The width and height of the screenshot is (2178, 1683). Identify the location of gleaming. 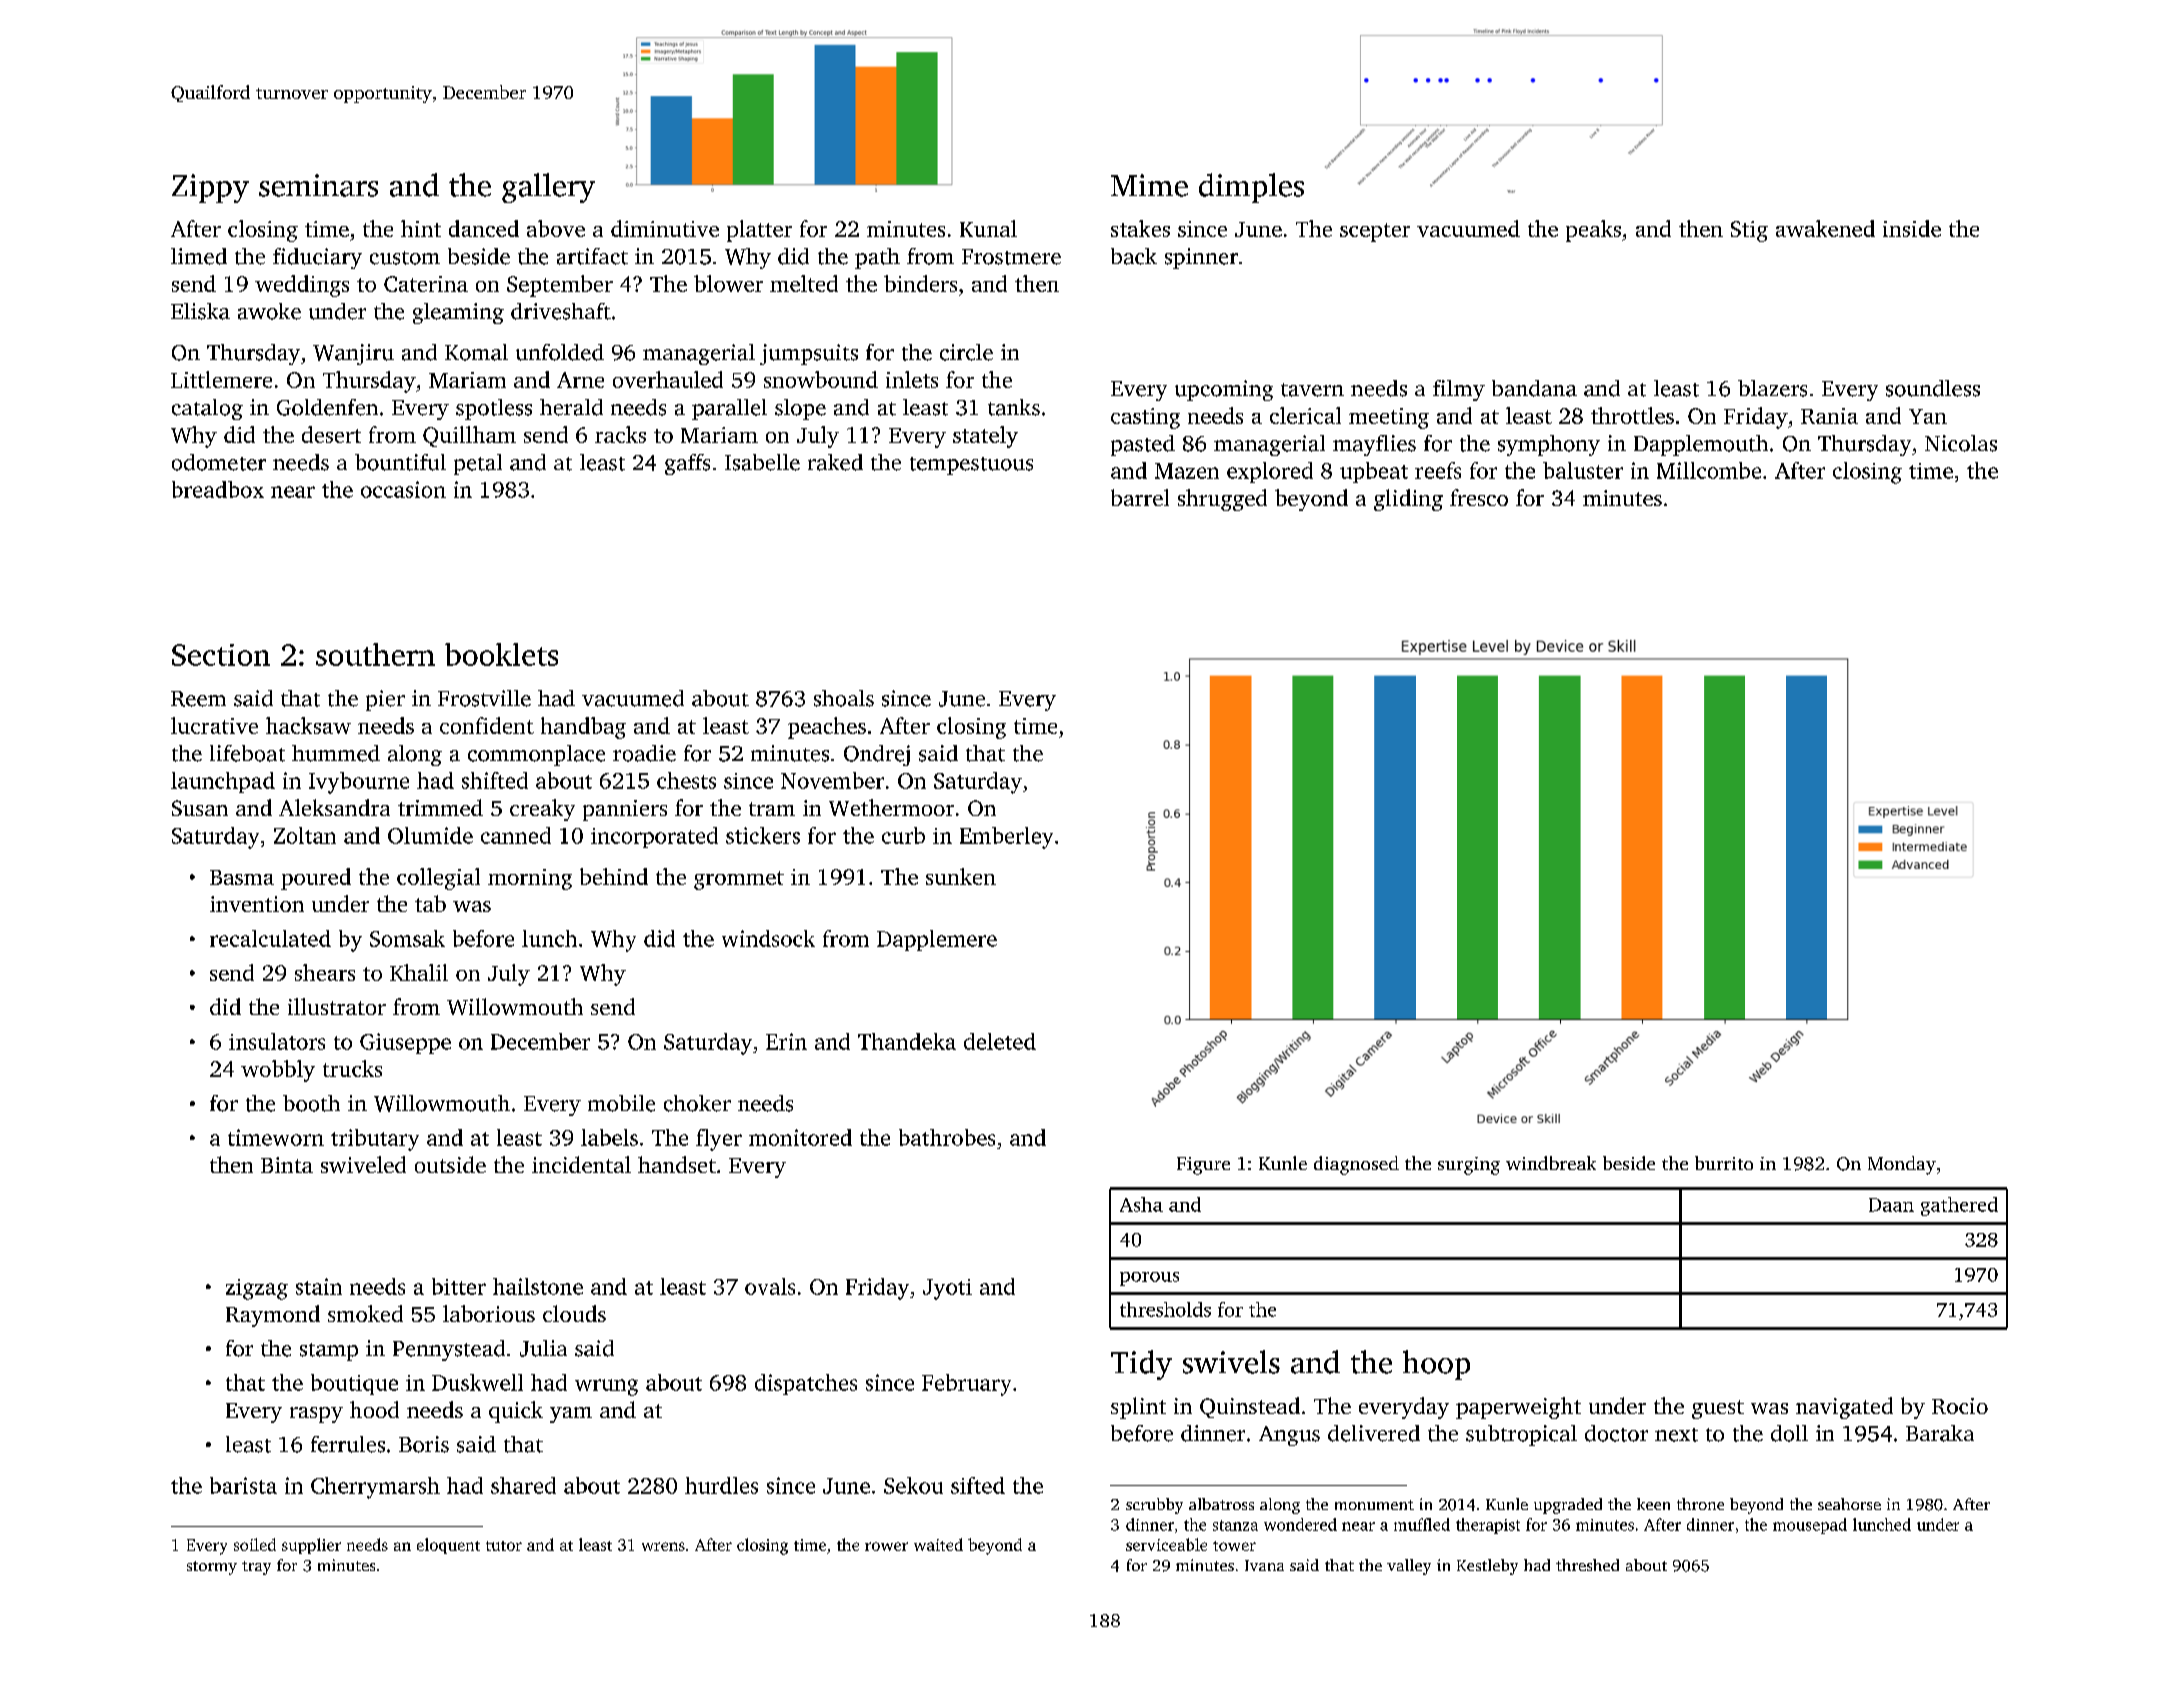
(458, 313).
